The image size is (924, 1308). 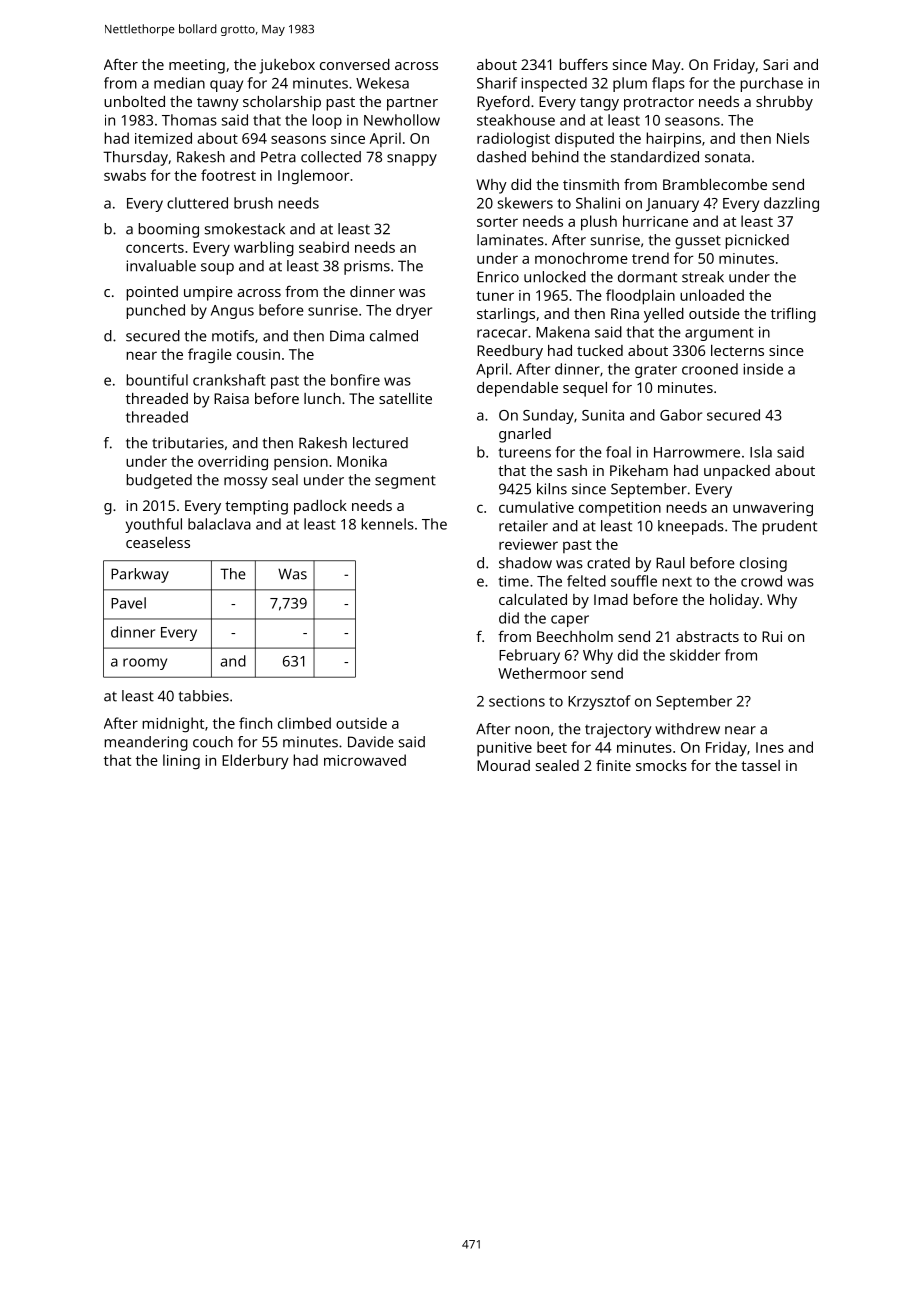 I want to click on Sari, so click(x=775, y=64).
